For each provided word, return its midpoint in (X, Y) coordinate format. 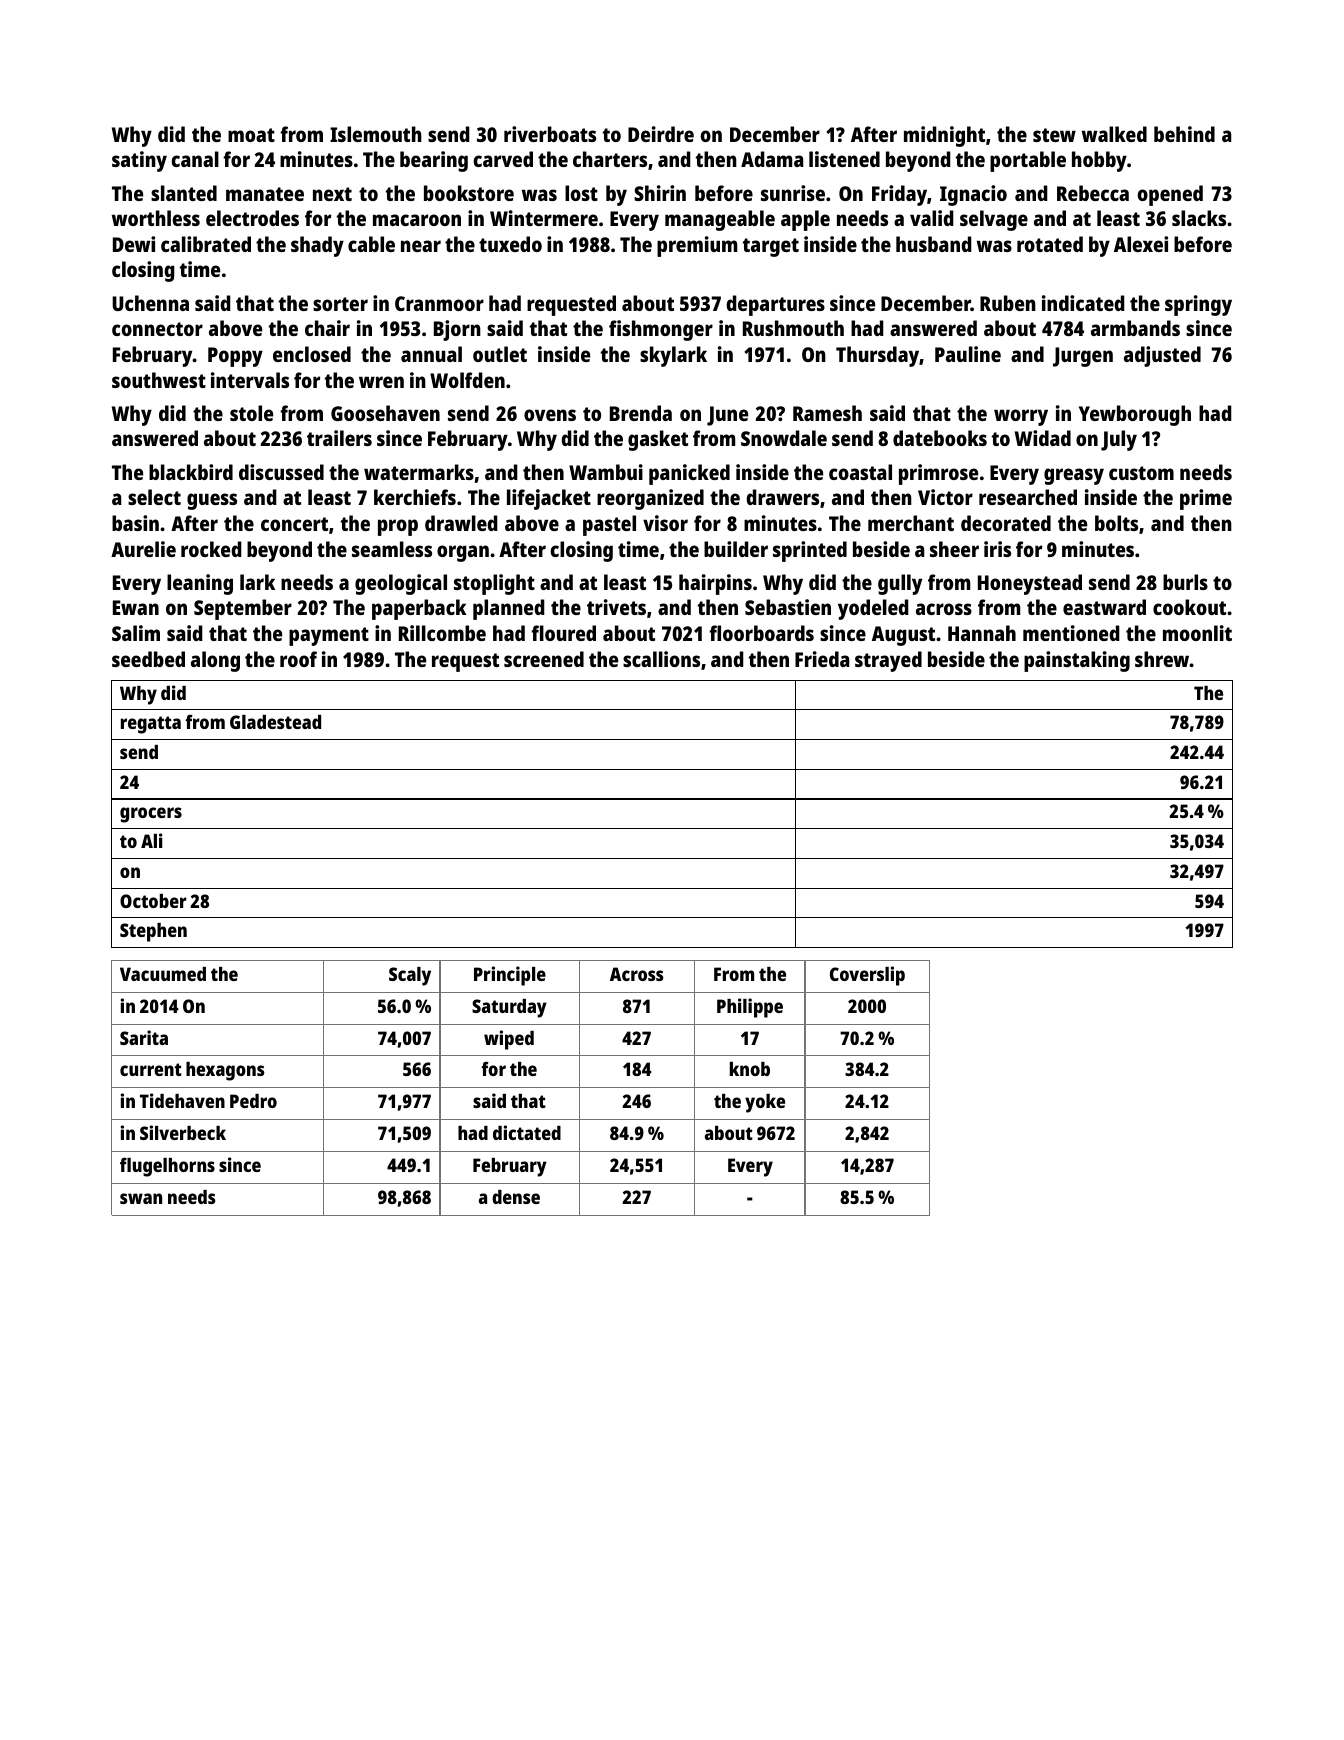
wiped (509, 1040)
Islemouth (376, 134)
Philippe (750, 1008)
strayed (888, 661)
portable (1028, 161)
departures (775, 305)
